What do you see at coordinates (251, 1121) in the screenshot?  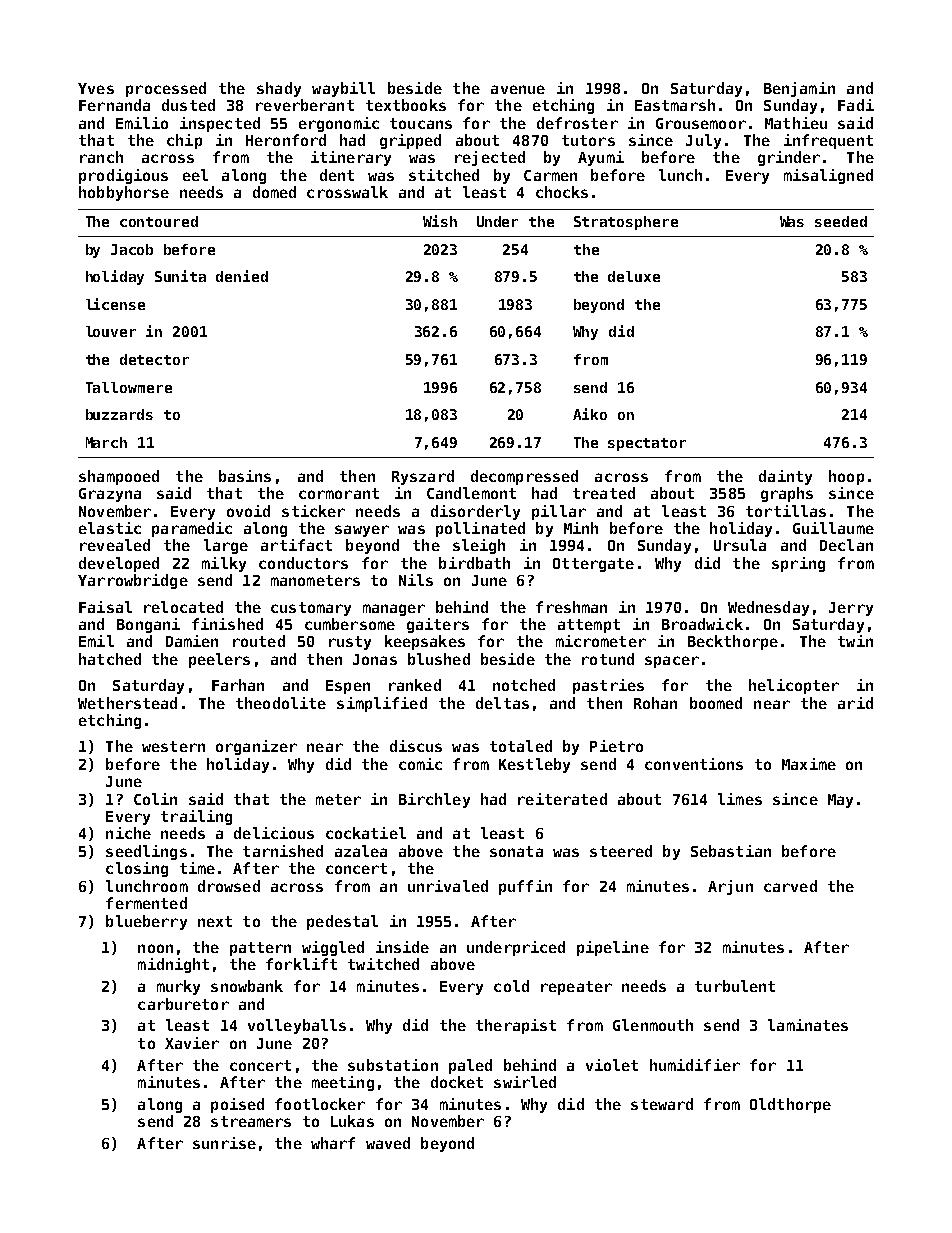 I see `streamers` at bounding box center [251, 1121].
